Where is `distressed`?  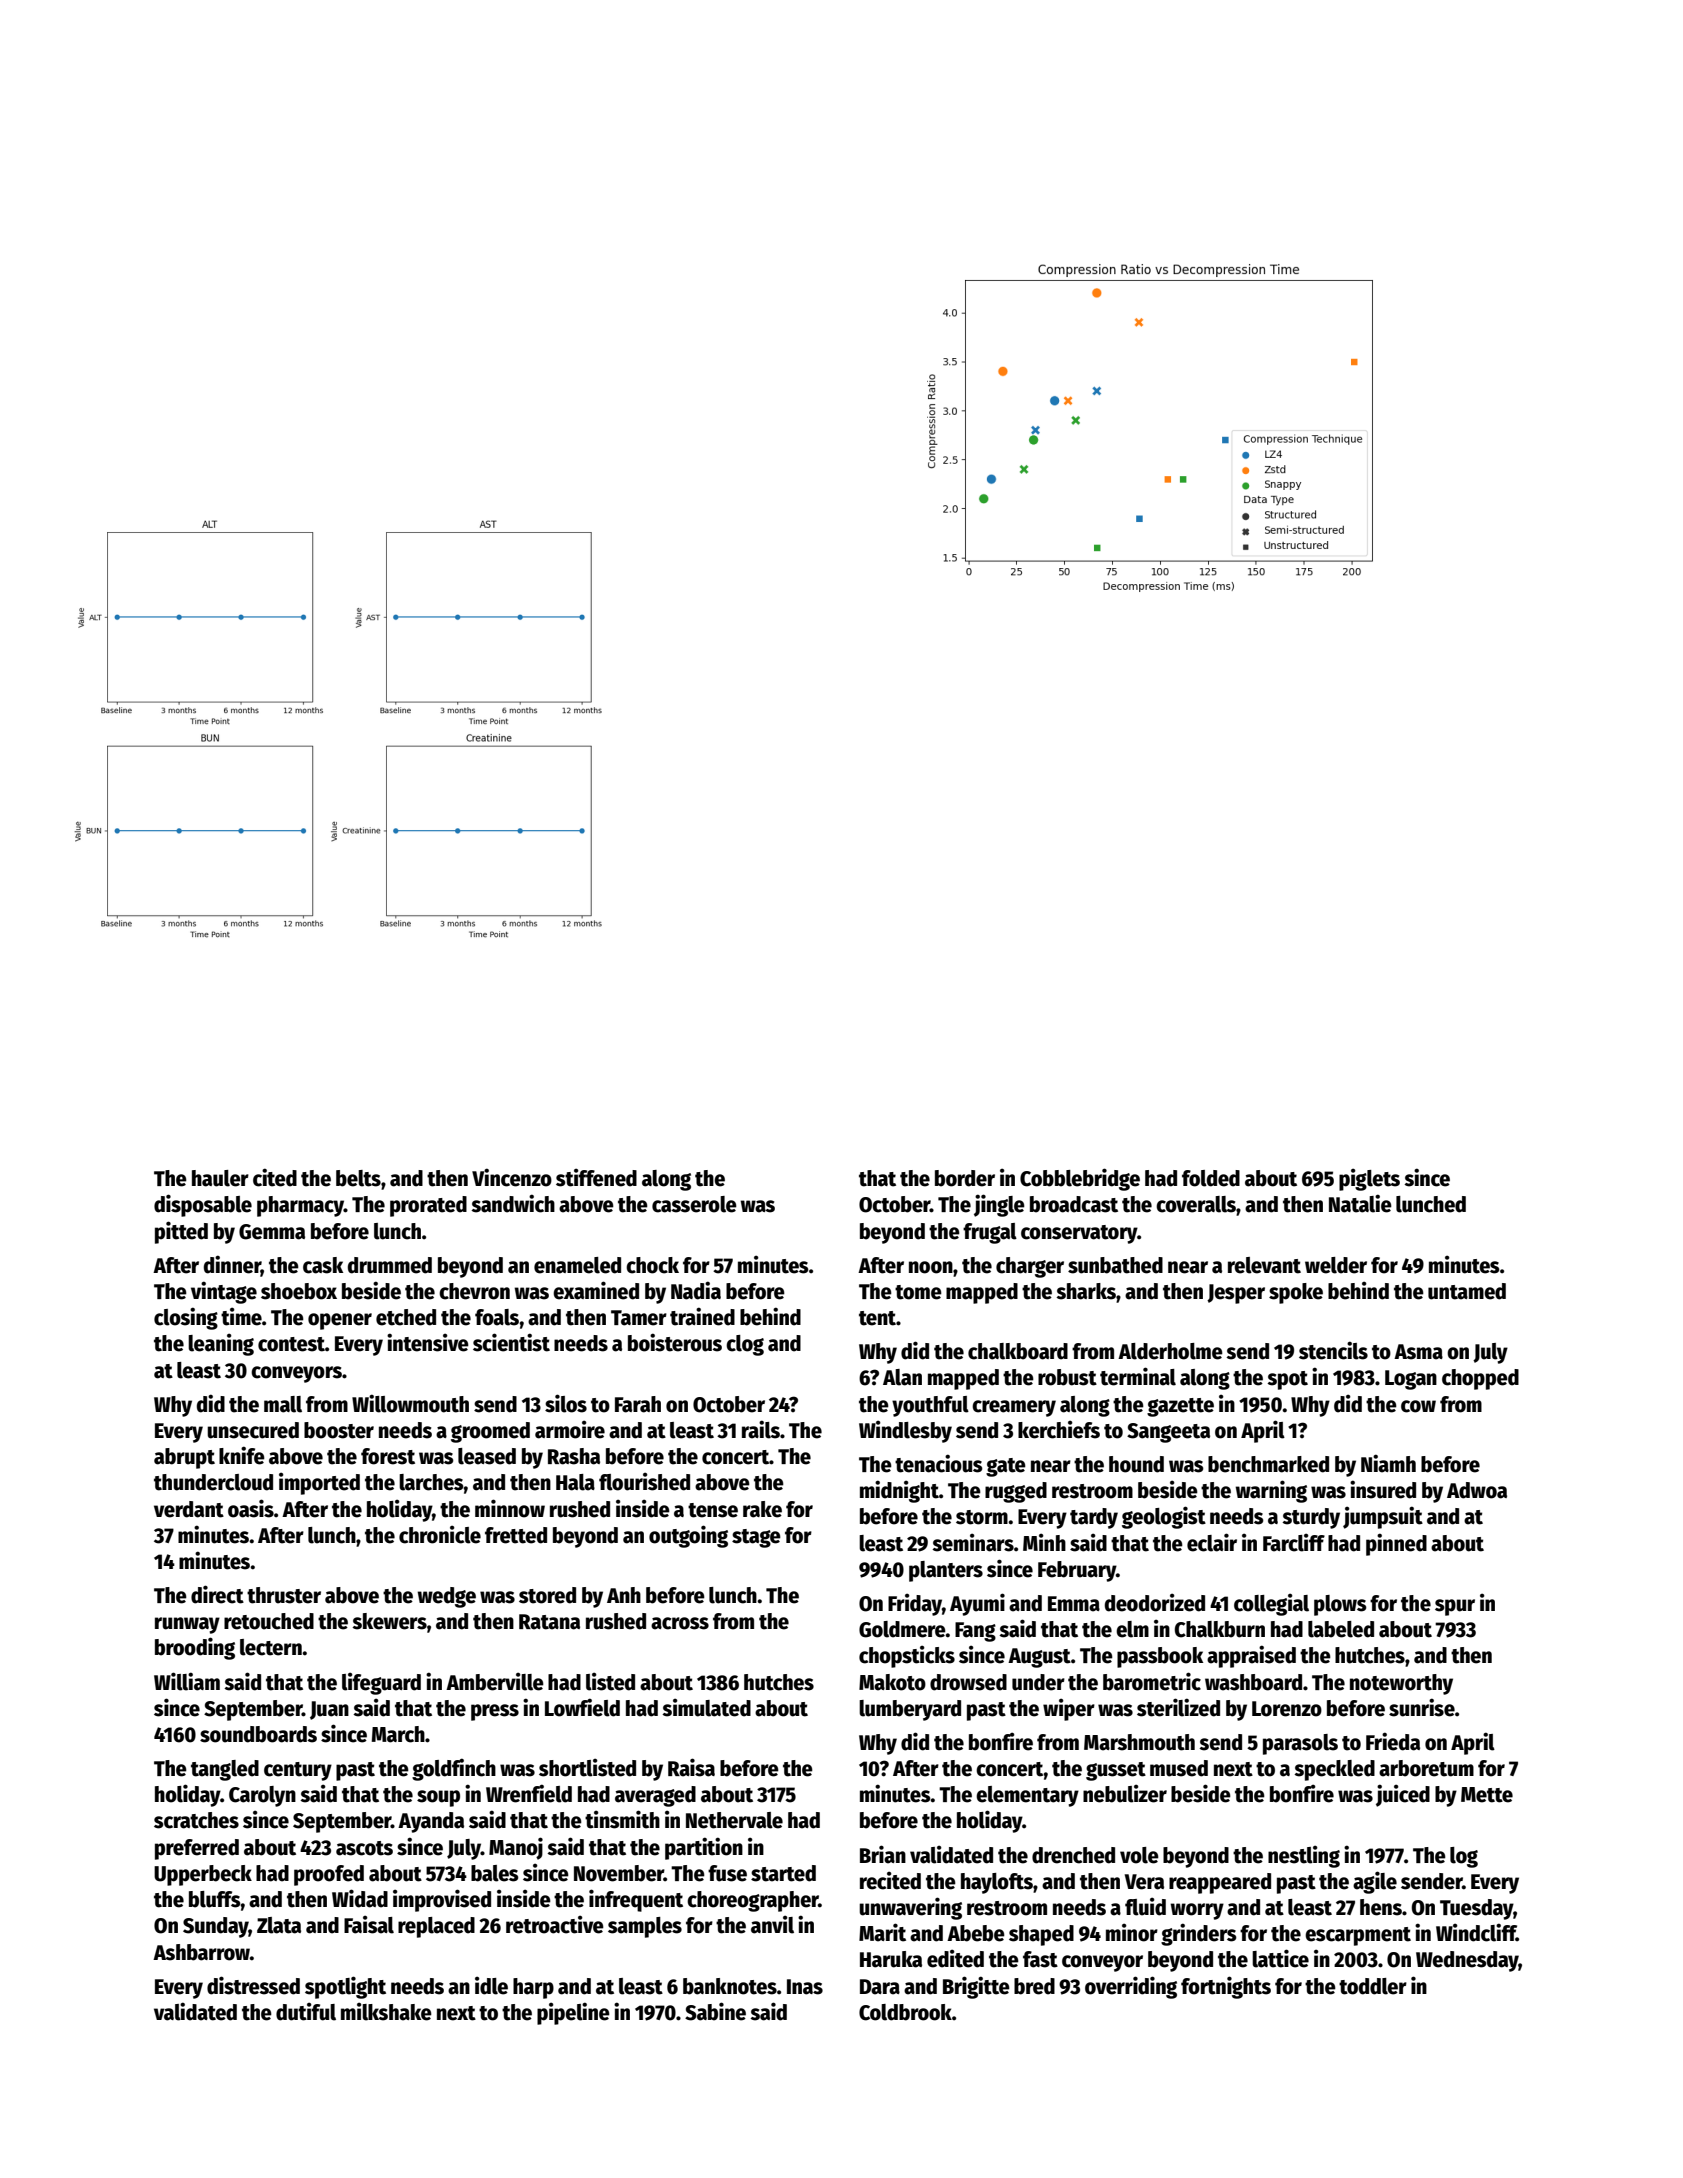 distressed is located at coordinates (253, 1985).
